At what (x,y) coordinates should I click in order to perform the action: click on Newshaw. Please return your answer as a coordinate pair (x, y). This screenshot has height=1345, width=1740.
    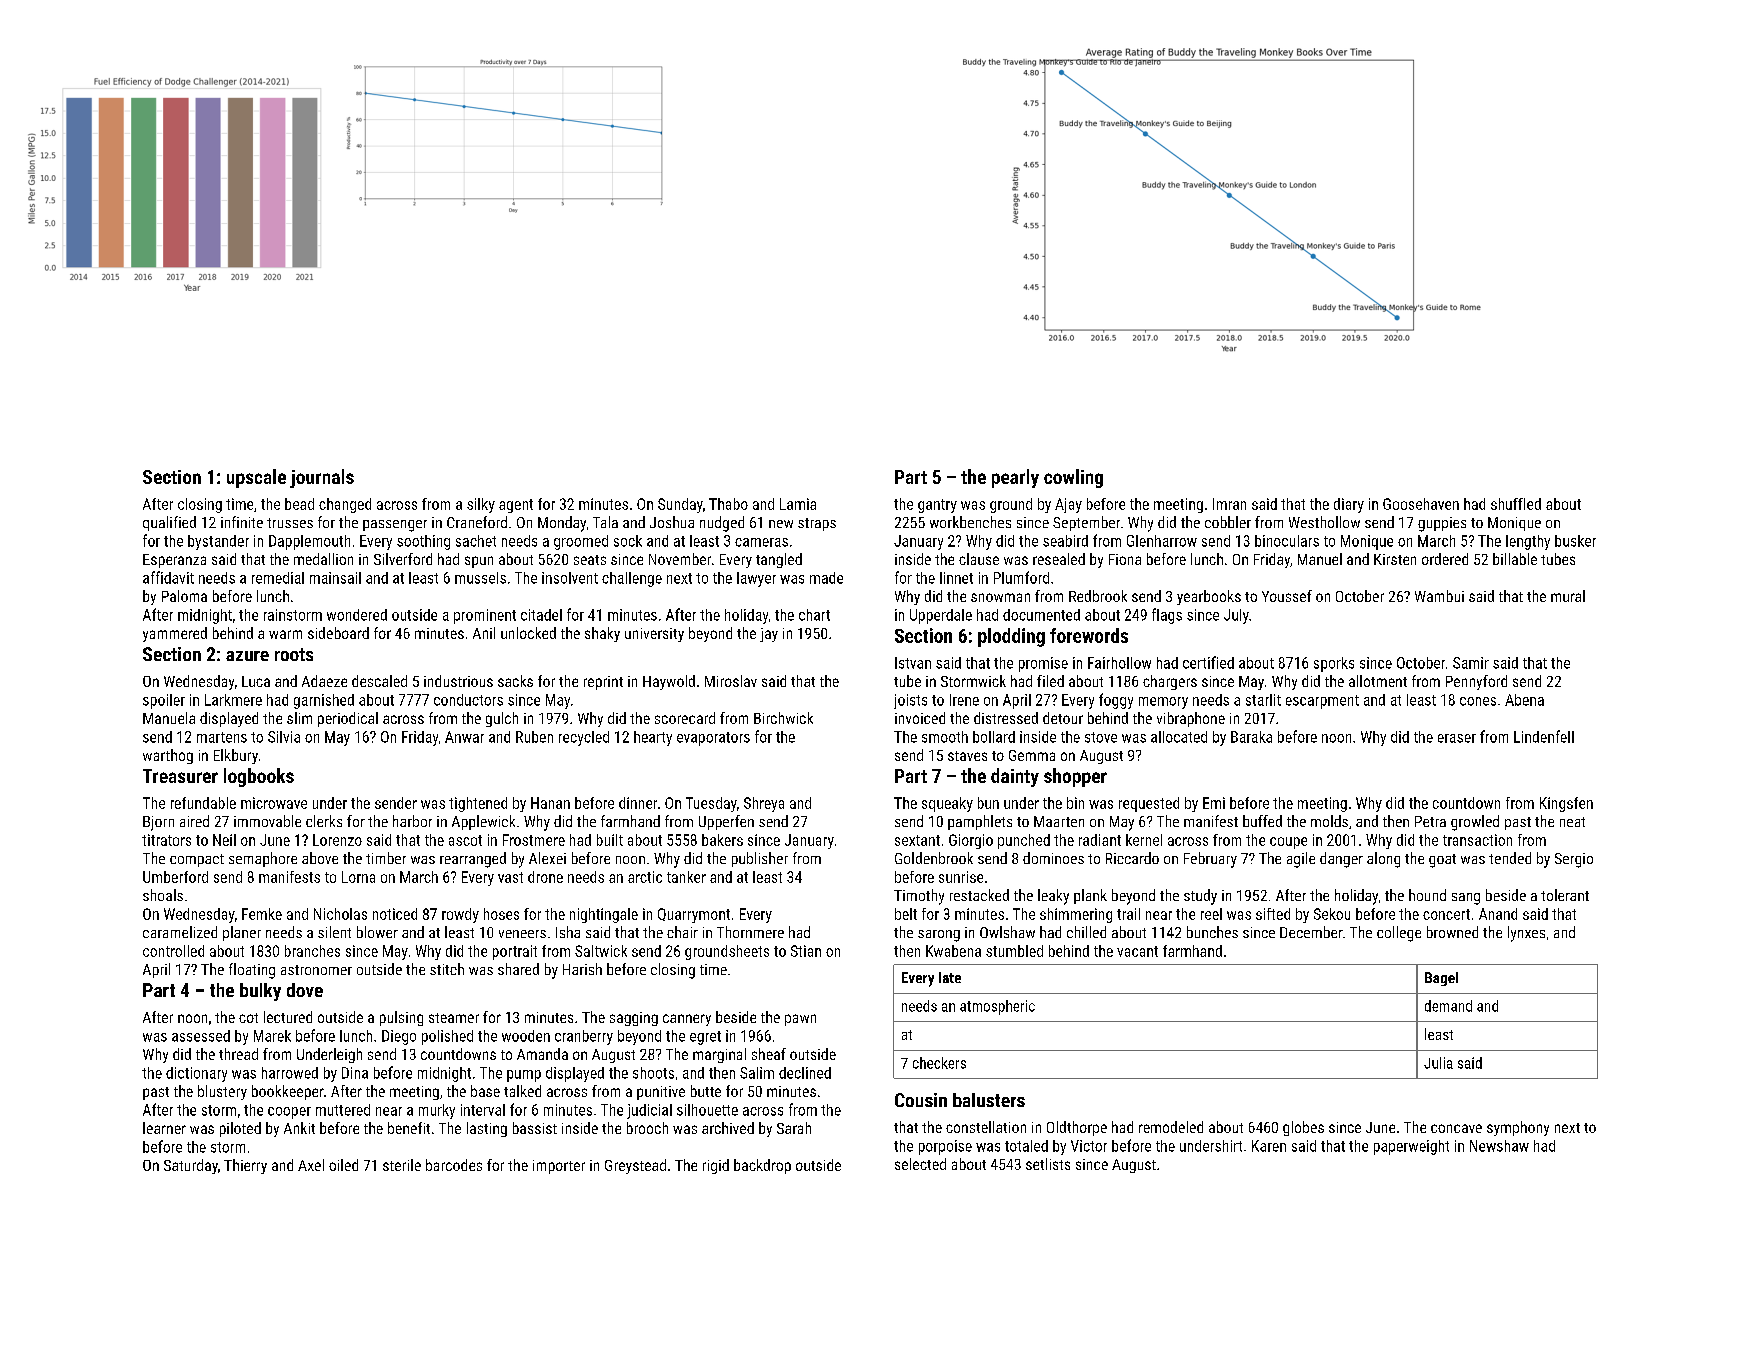
    Looking at the image, I should click on (1499, 1146).
